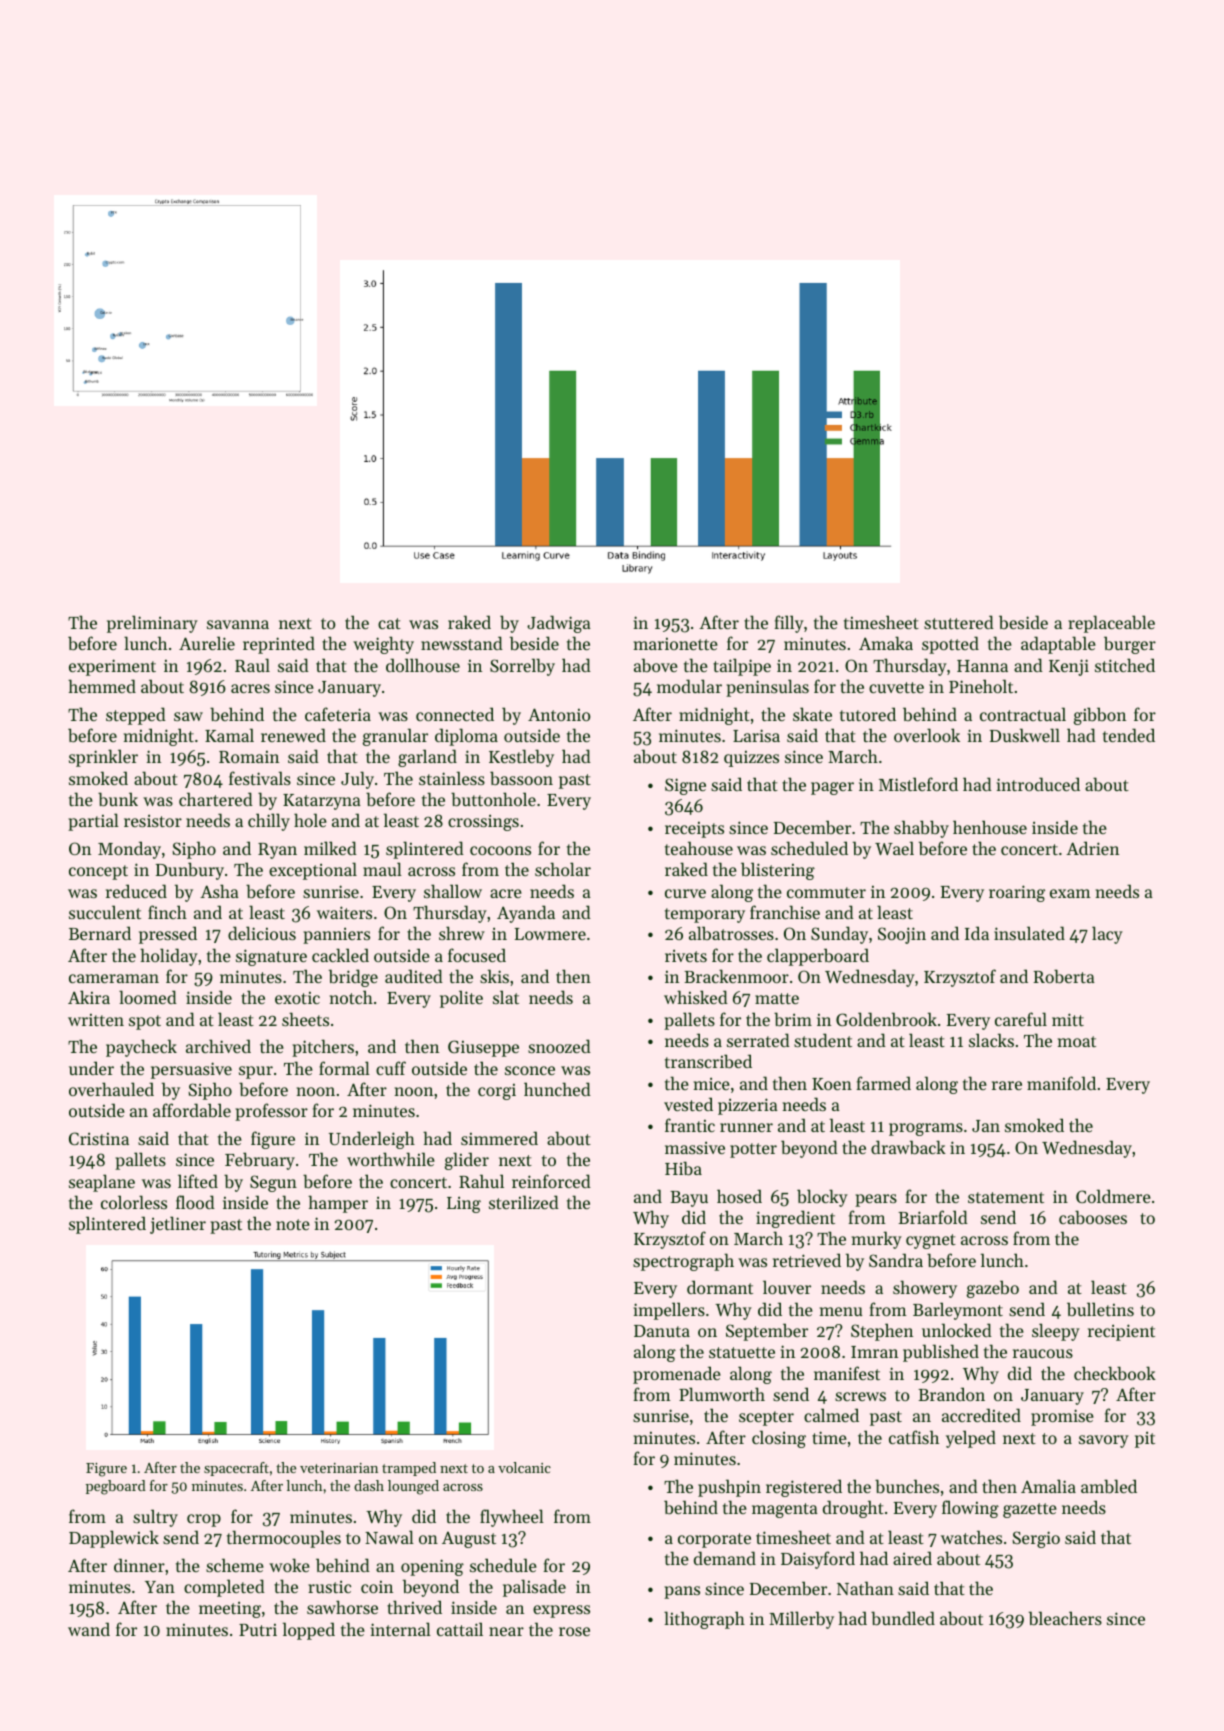  What do you see at coordinates (238, 624) in the document?
I see `savanna` at bounding box center [238, 624].
